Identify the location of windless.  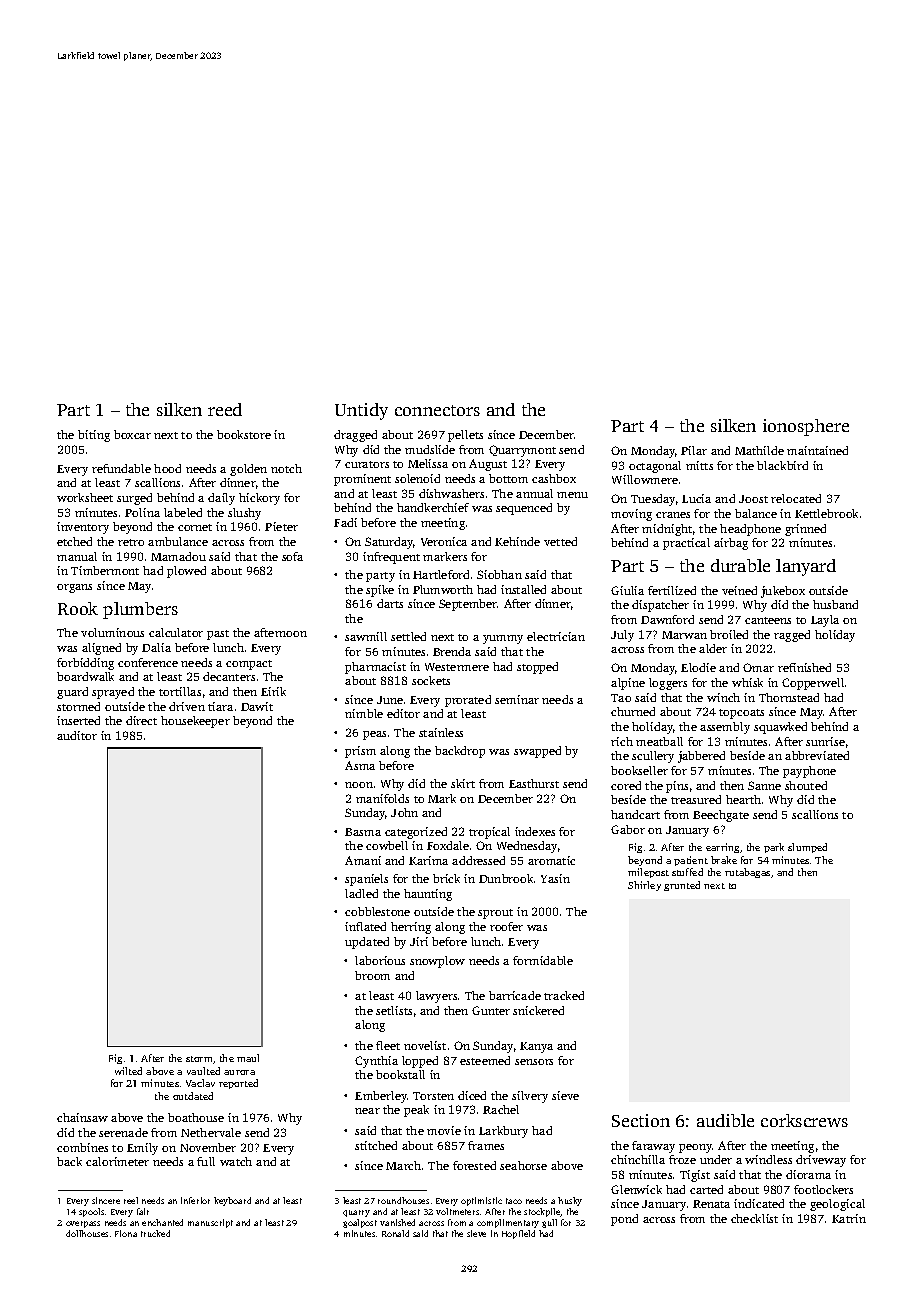
(768, 1159).
